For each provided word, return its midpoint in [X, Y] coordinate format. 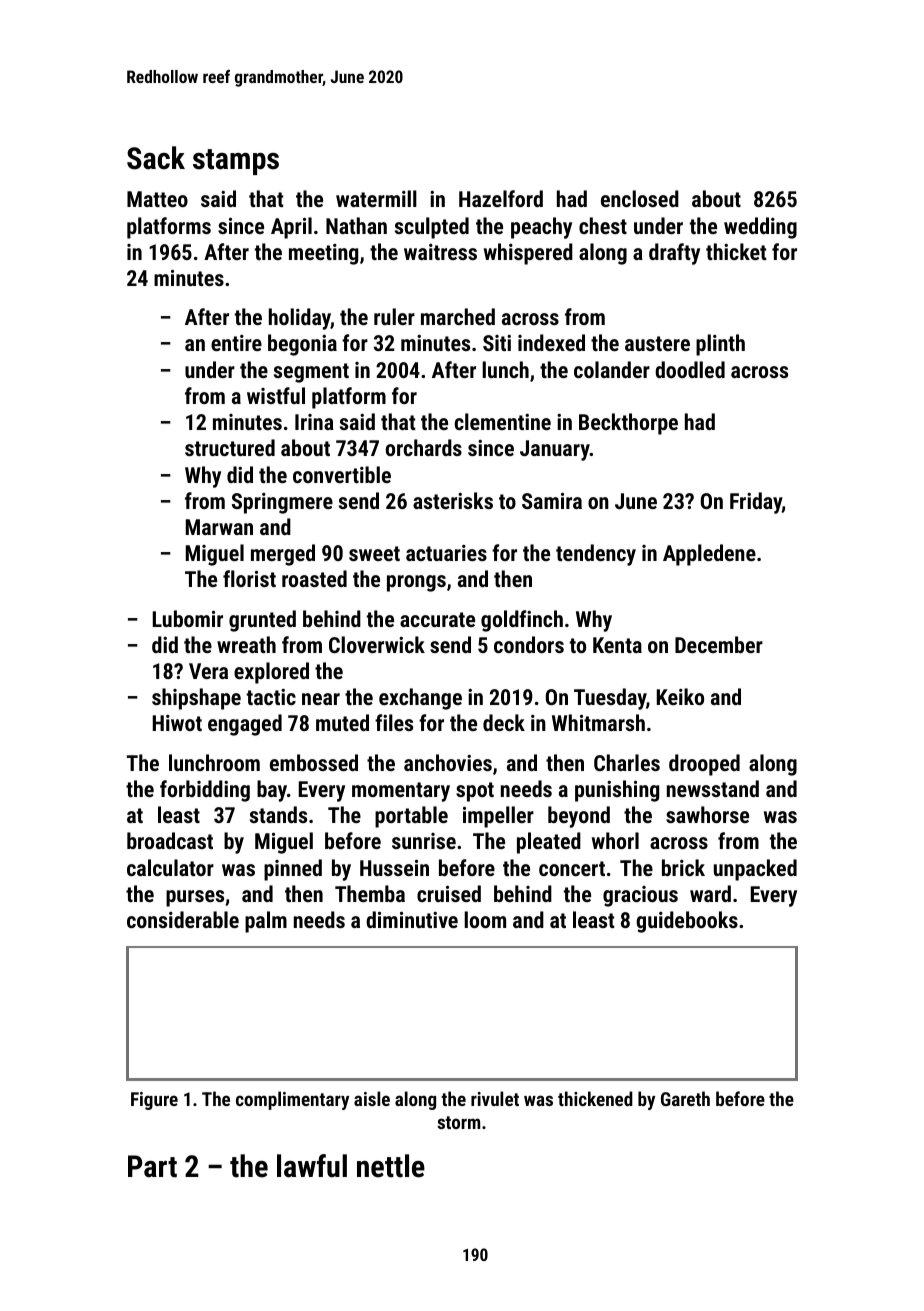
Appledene [709, 555]
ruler [394, 316]
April [291, 228]
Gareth [685, 1098]
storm [458, 1122]
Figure [154, 1101]
